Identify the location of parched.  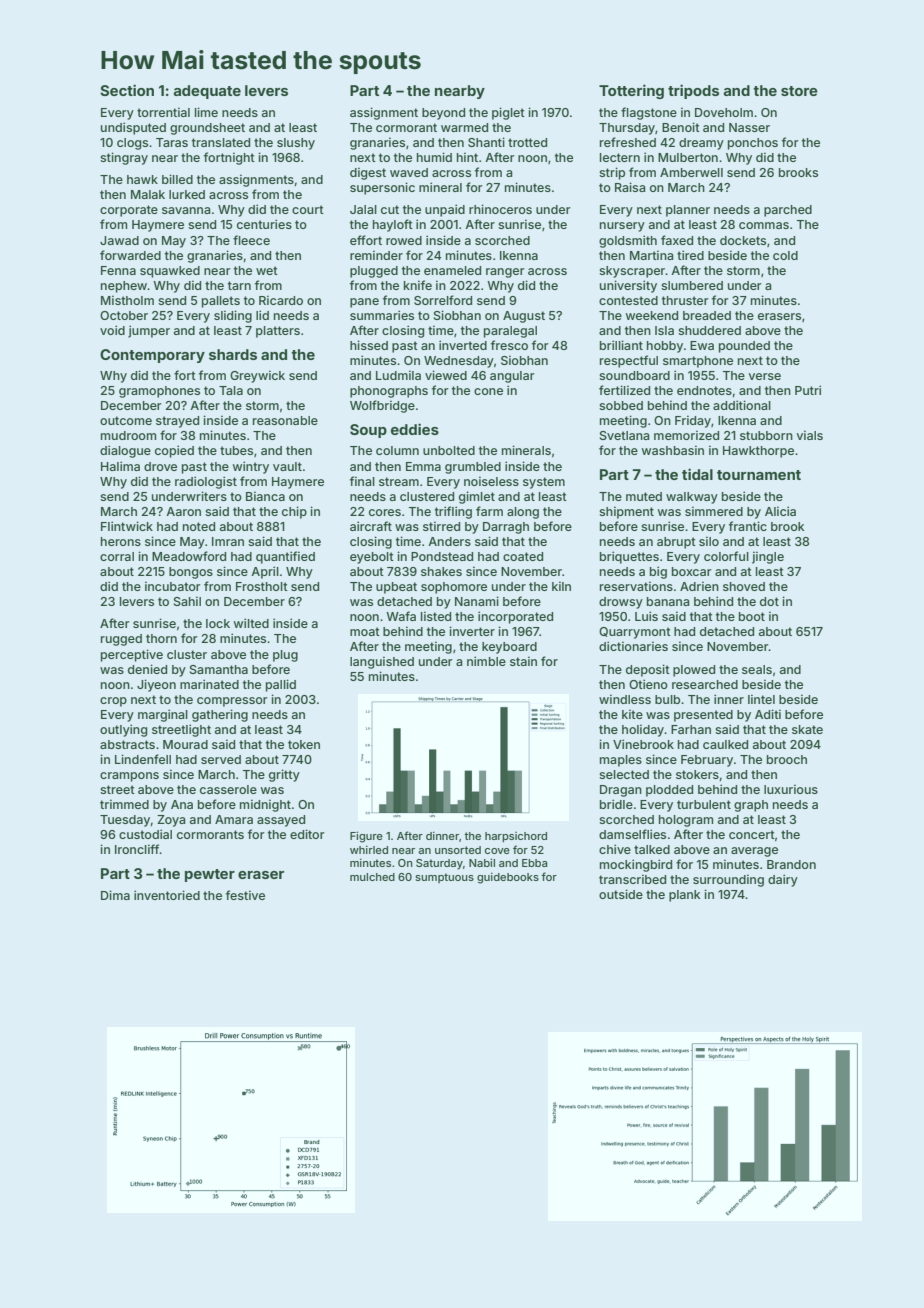
(788, 211).
